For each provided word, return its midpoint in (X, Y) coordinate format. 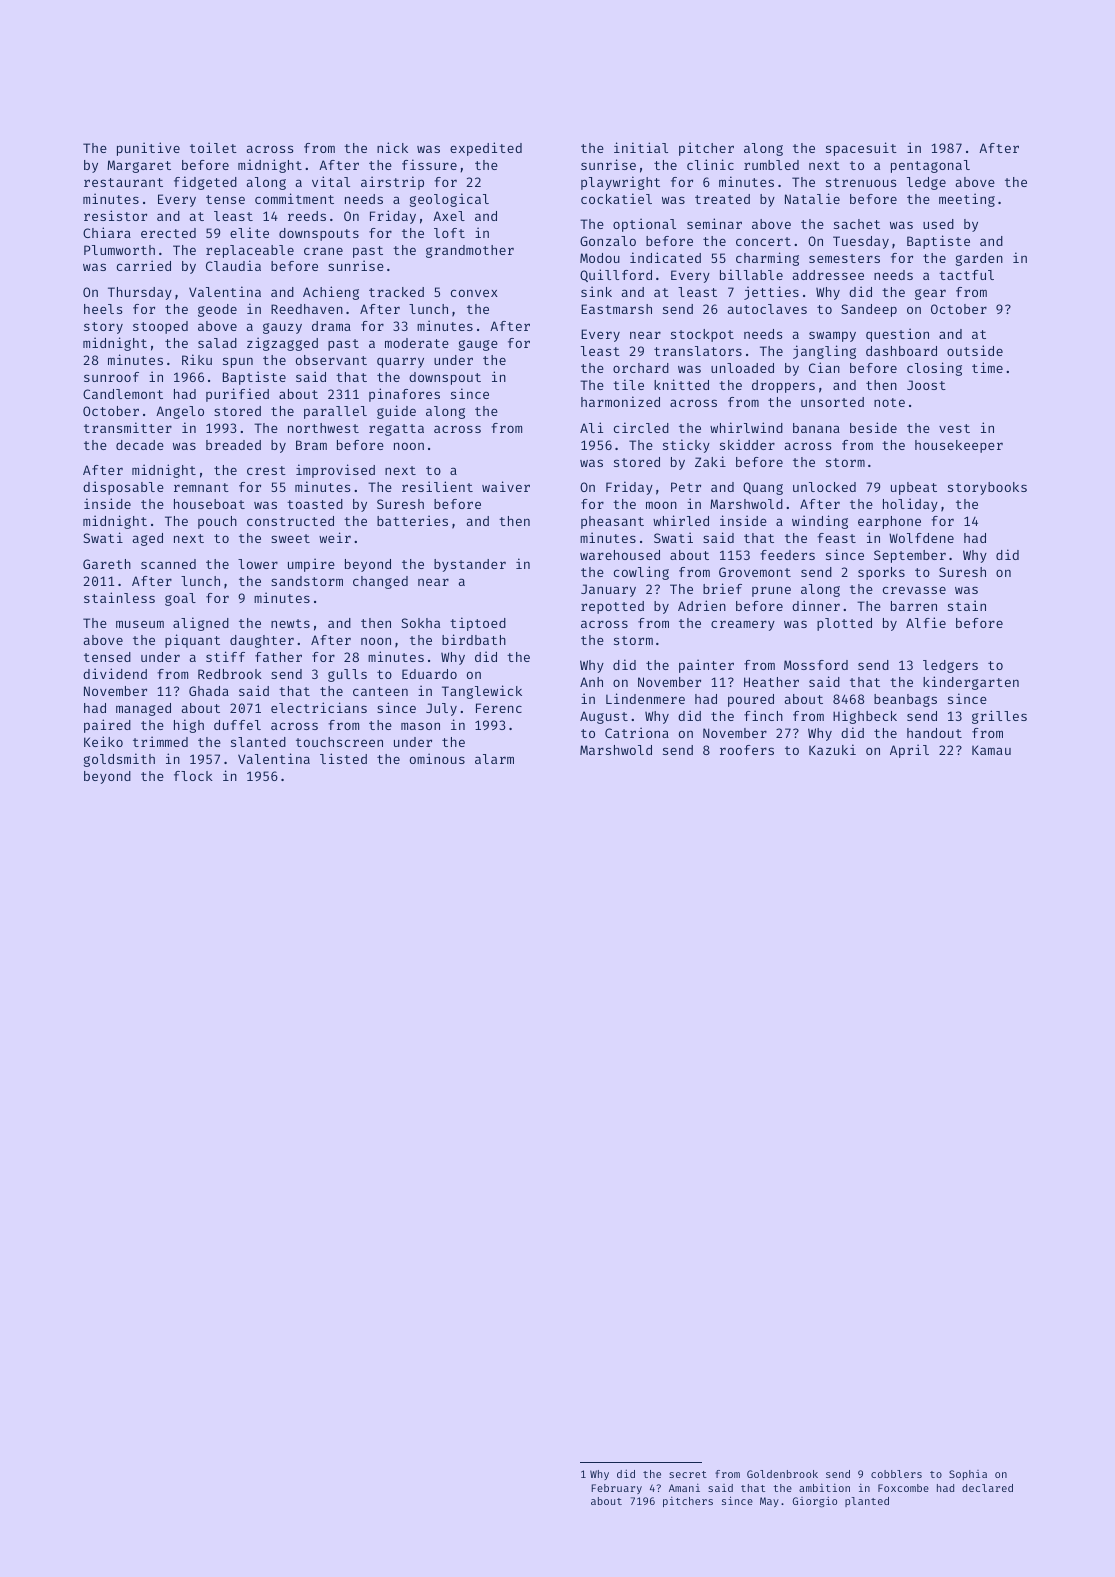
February (616, 1489)
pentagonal (930, 166)
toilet (213, 147)
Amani (684, 1488)
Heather (771, 682)
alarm (494, 759)
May (769, 1502)
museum (140, 624)
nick (392, 147)
